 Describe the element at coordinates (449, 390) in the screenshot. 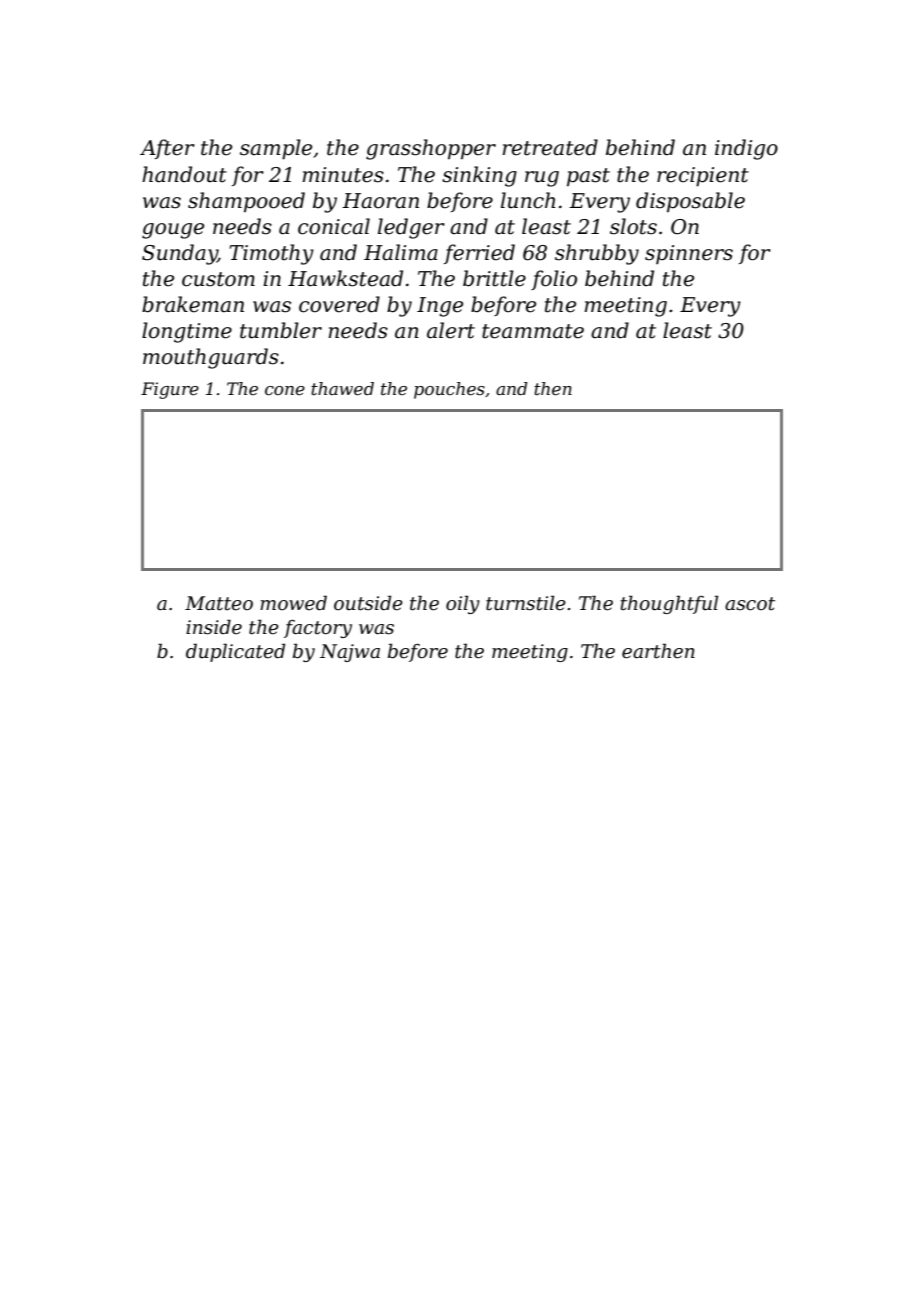

I see `pouches` at that location.
